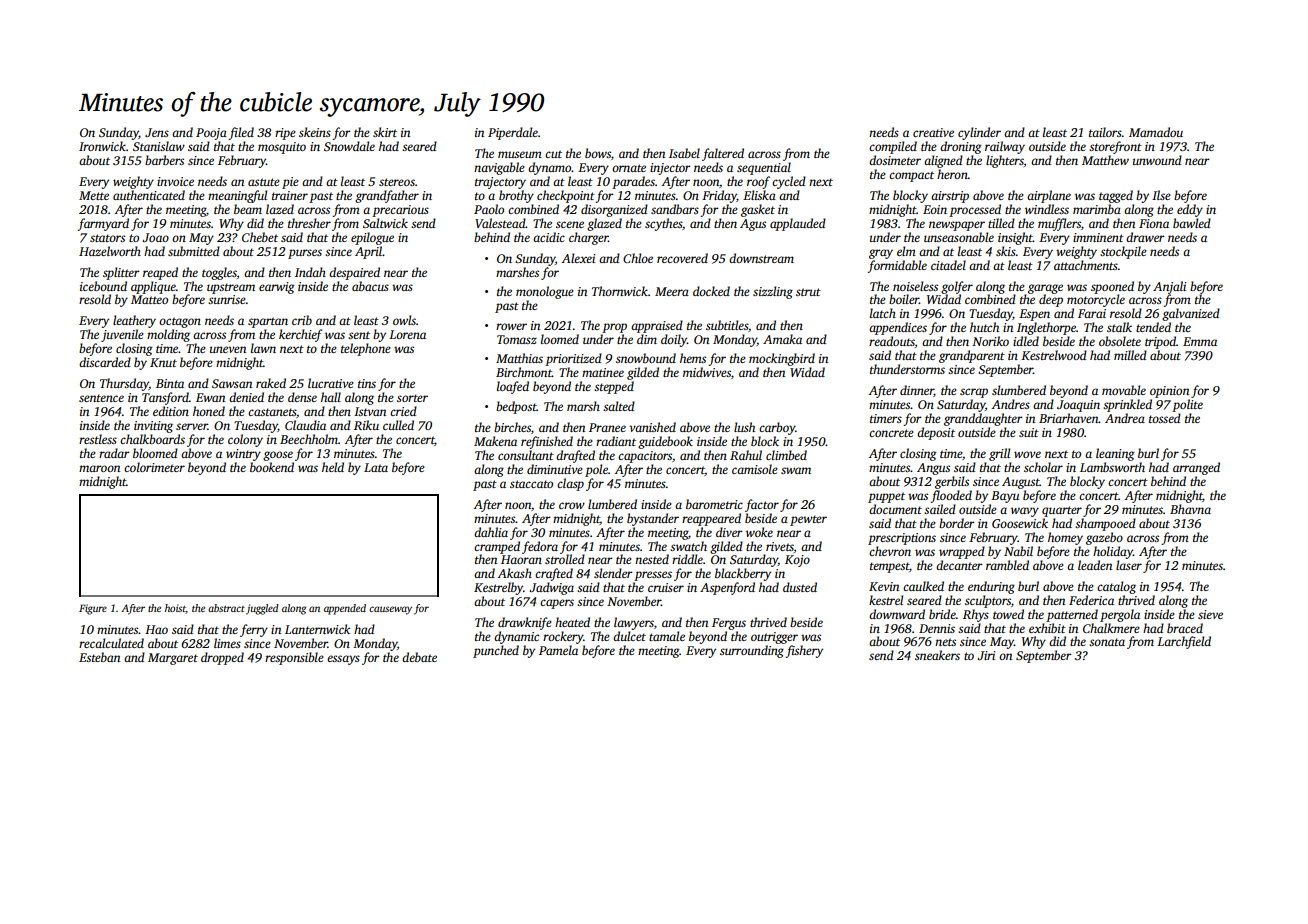  Describe the element at coordinates (1190, 210) in the document. I see `eddy` at that location.
